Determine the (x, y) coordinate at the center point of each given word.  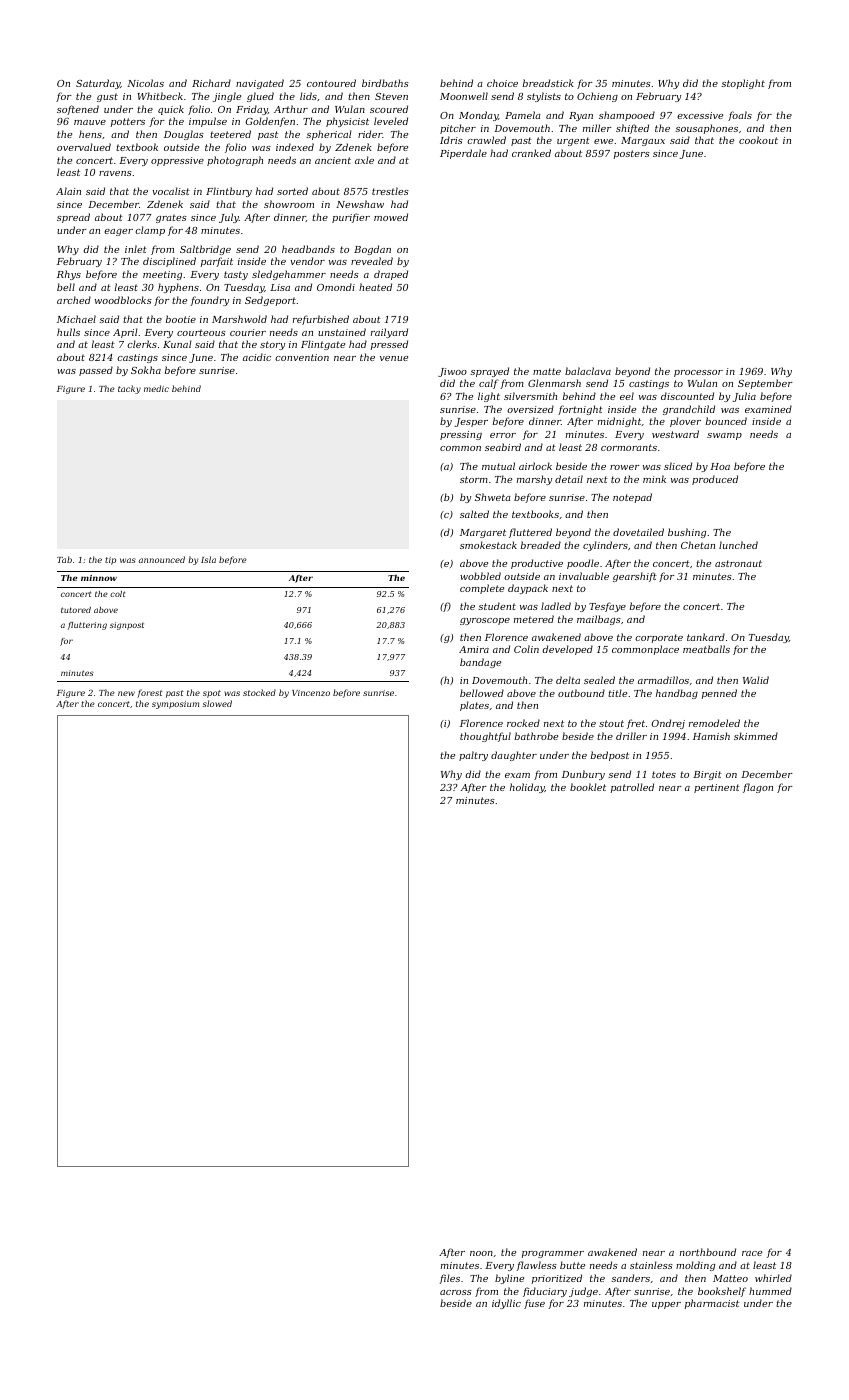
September (765, 384)
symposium (175, 705)
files (449, 1279)
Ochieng (597, 97)
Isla (208, 559)
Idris (451, 140)
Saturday (98, 84)
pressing (461, 435)
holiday (527, 788)
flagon (758, 788)
